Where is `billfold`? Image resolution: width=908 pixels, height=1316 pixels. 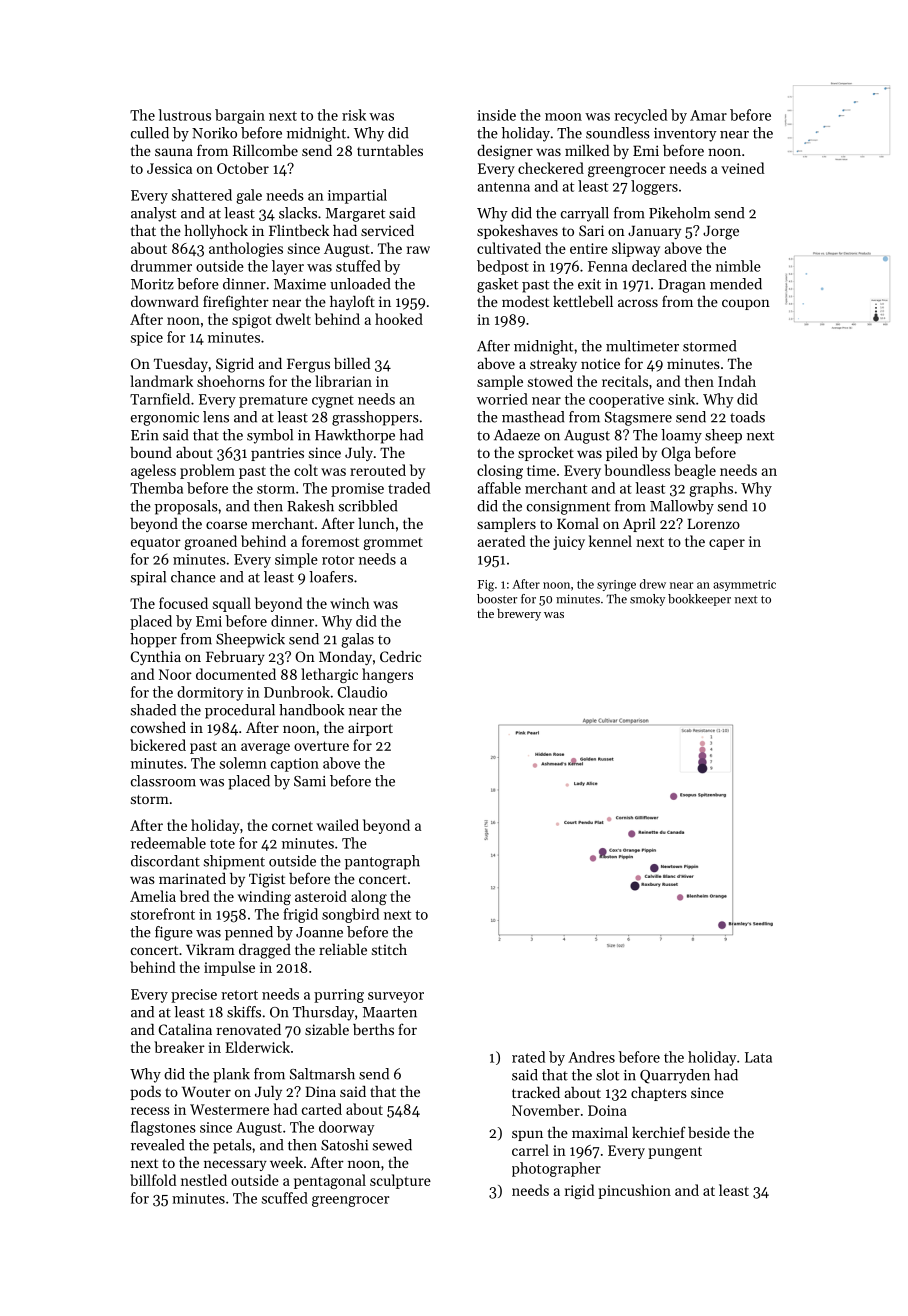 billfold is located at coordinates (153, 1180).
